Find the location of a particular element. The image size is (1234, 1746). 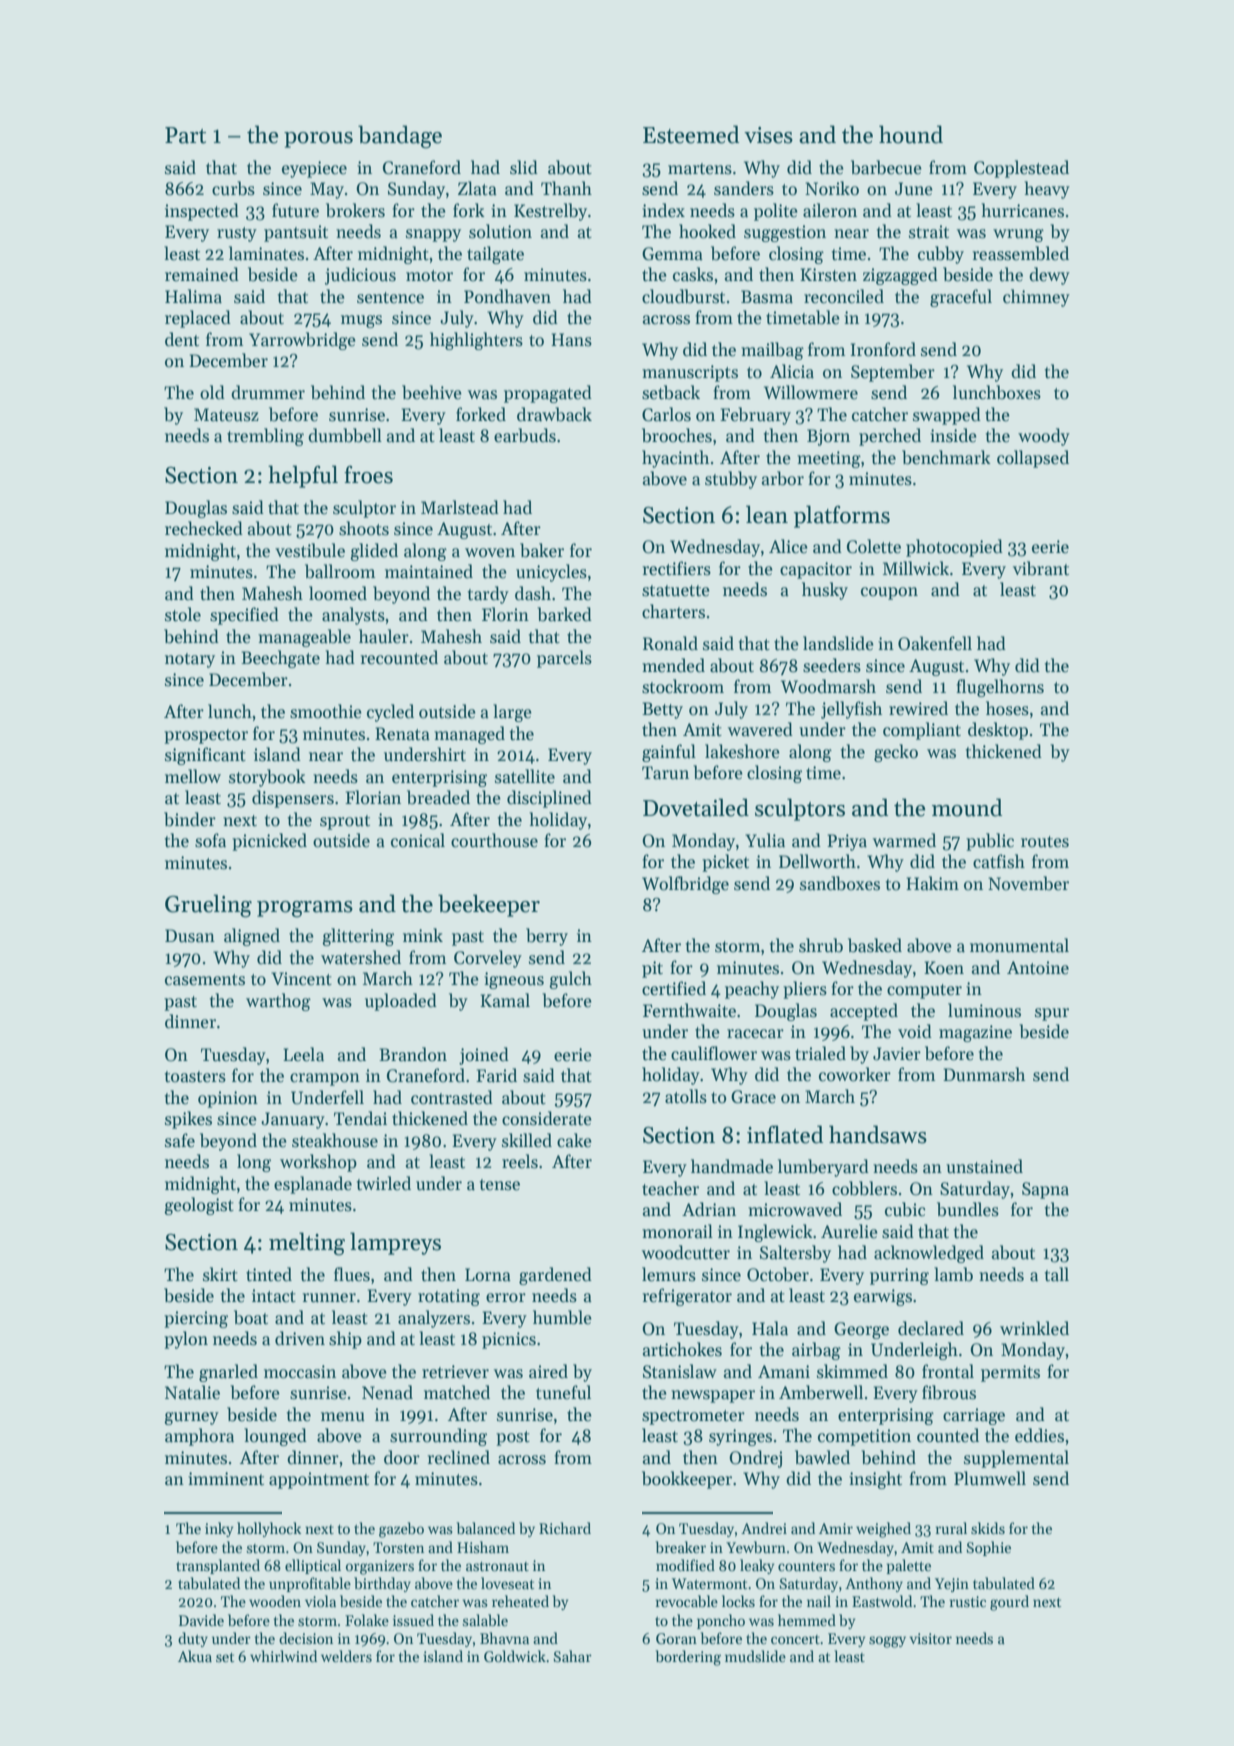

drummer is located at coordinates (268, 392).
